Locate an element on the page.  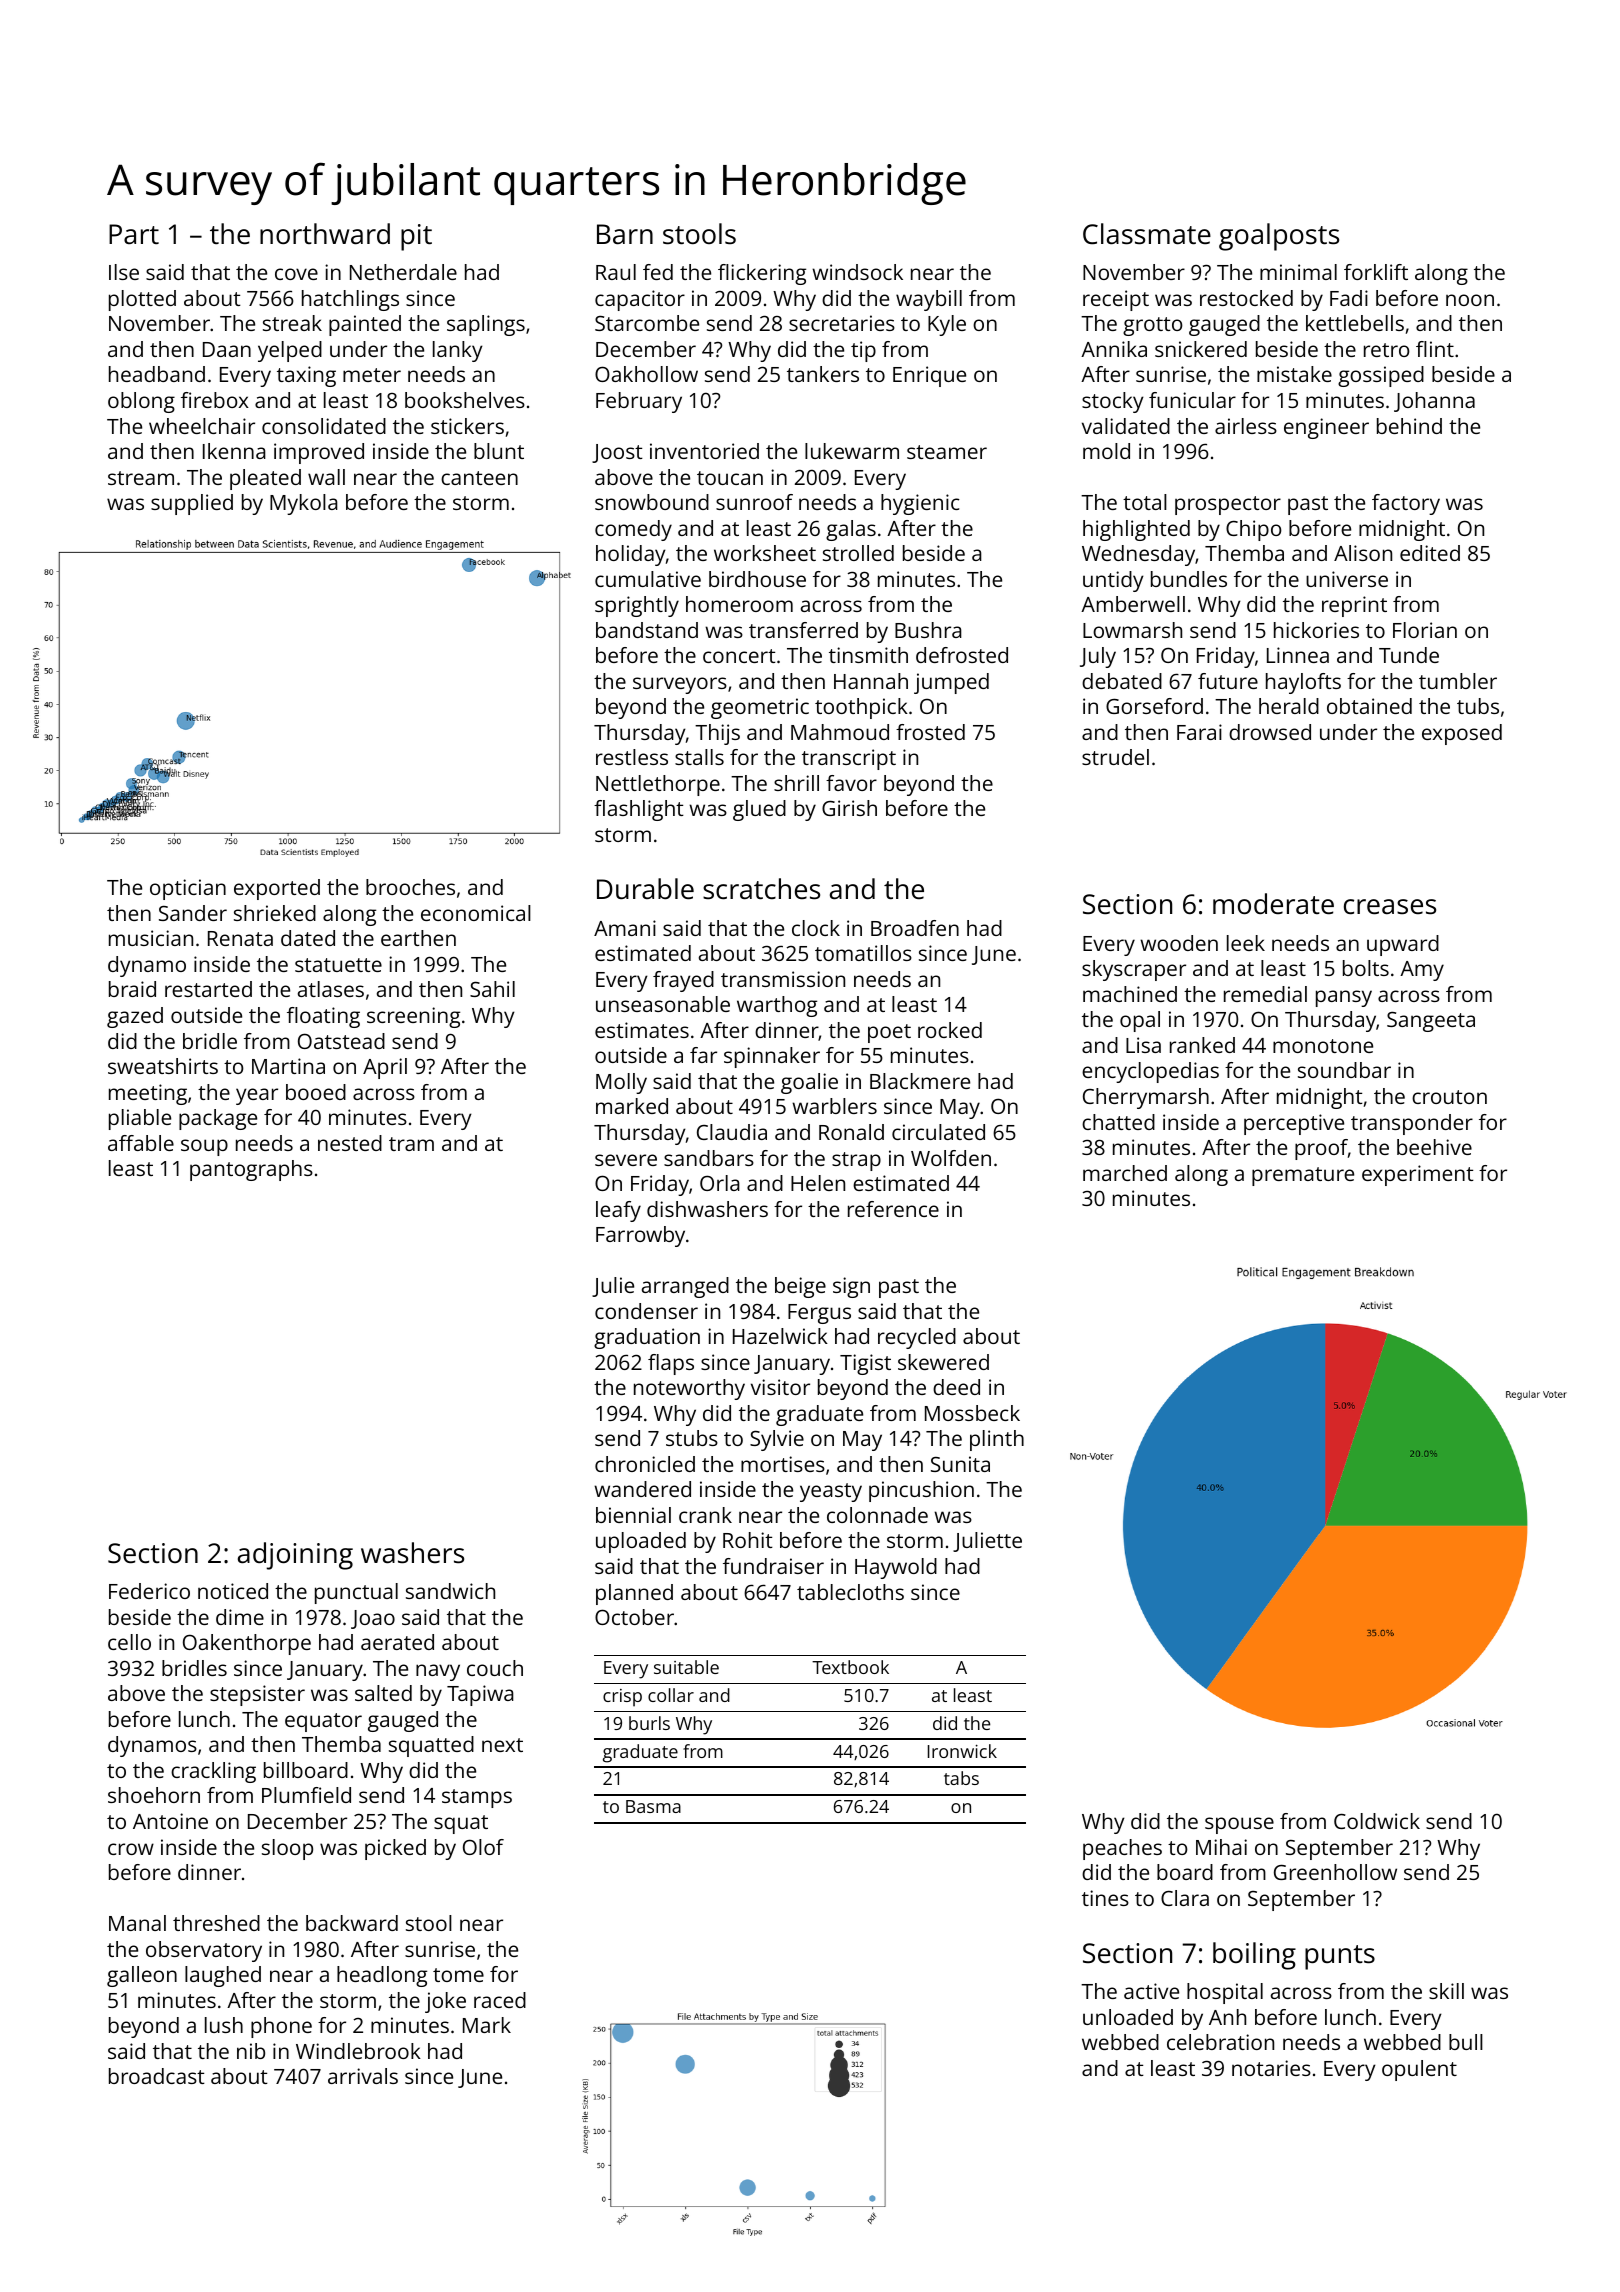
arrivals is located at coordinates (363, 2076).
